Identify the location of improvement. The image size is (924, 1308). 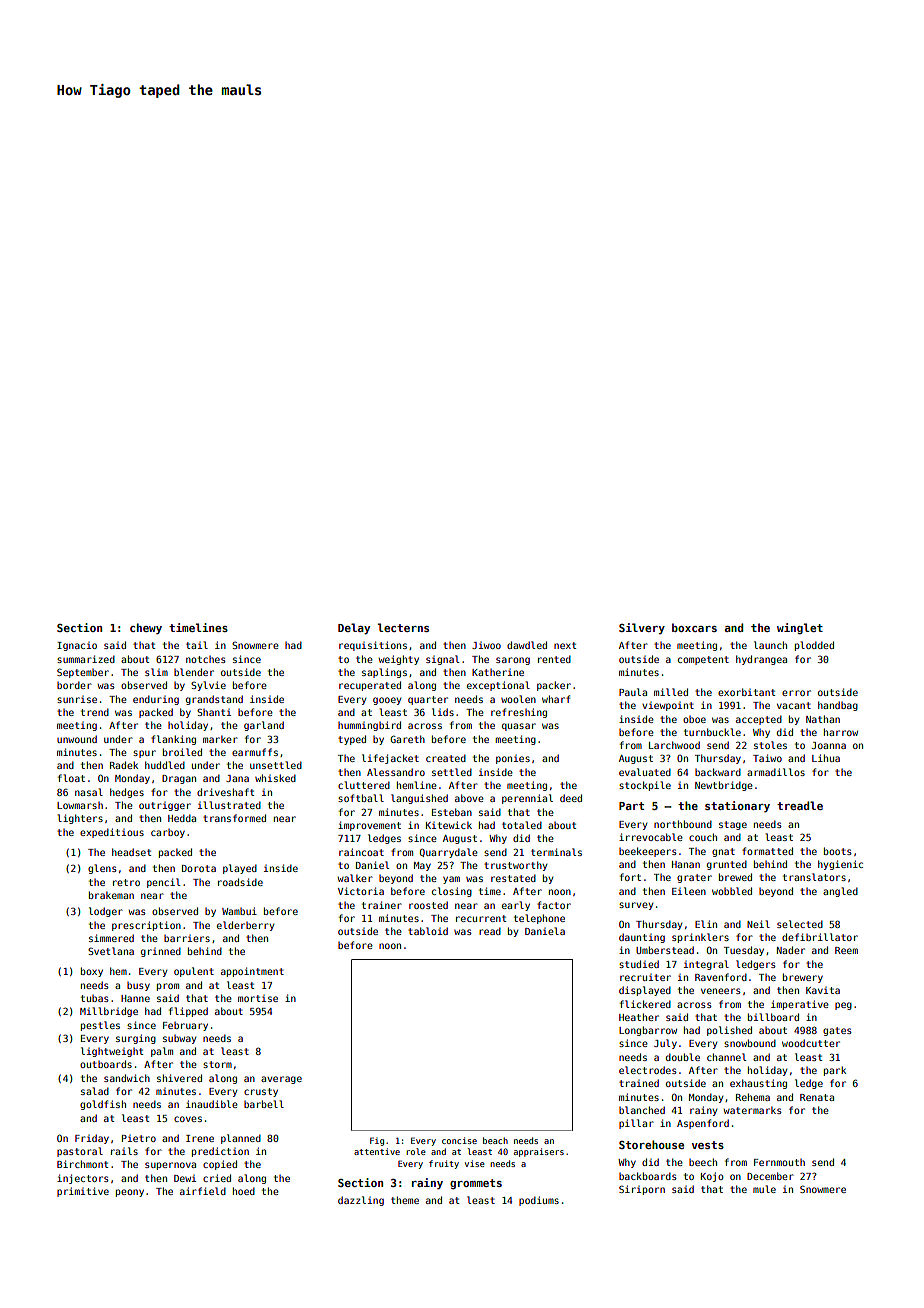
(369, 826).
